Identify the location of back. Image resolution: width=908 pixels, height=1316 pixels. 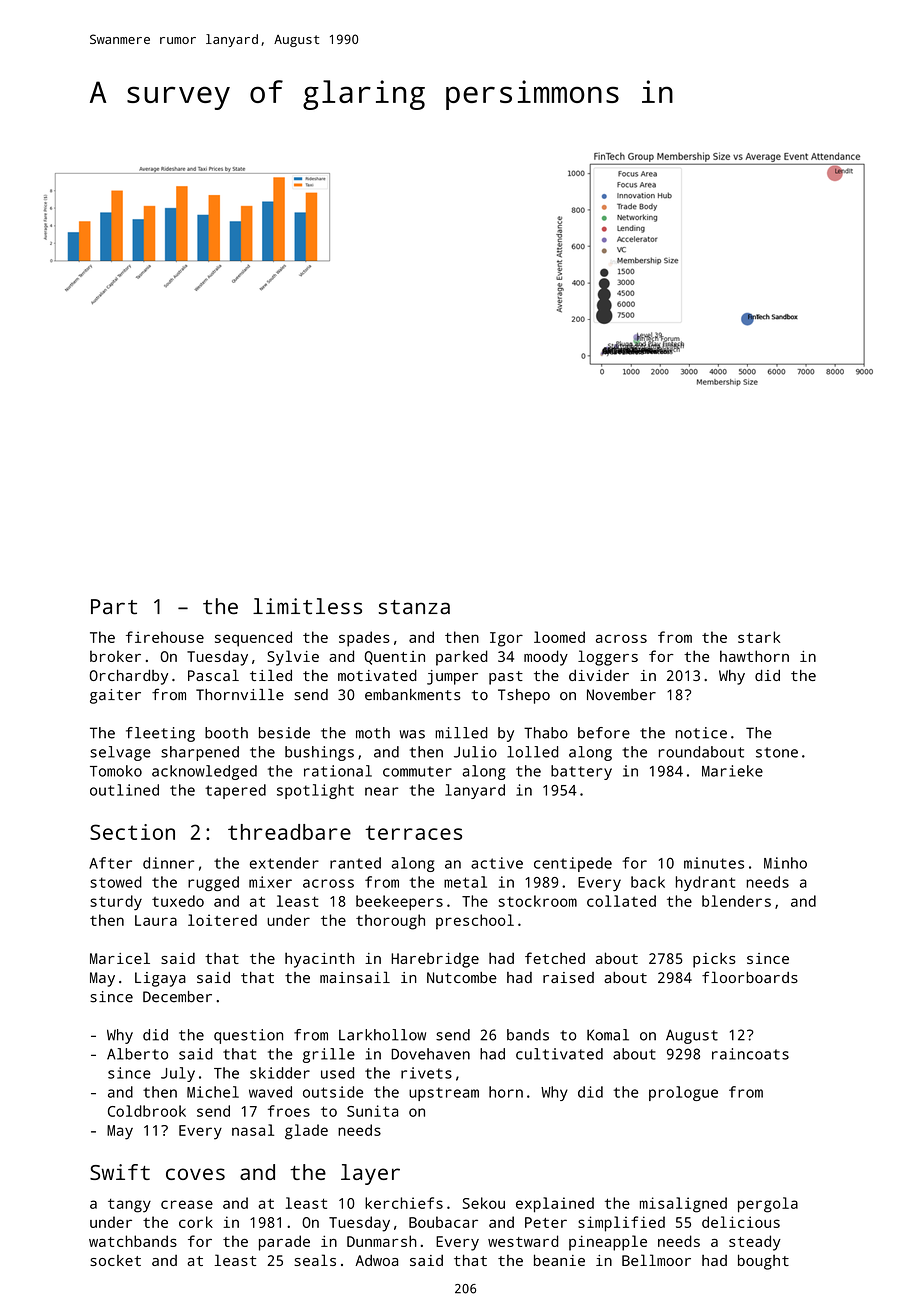
(648, 882).
